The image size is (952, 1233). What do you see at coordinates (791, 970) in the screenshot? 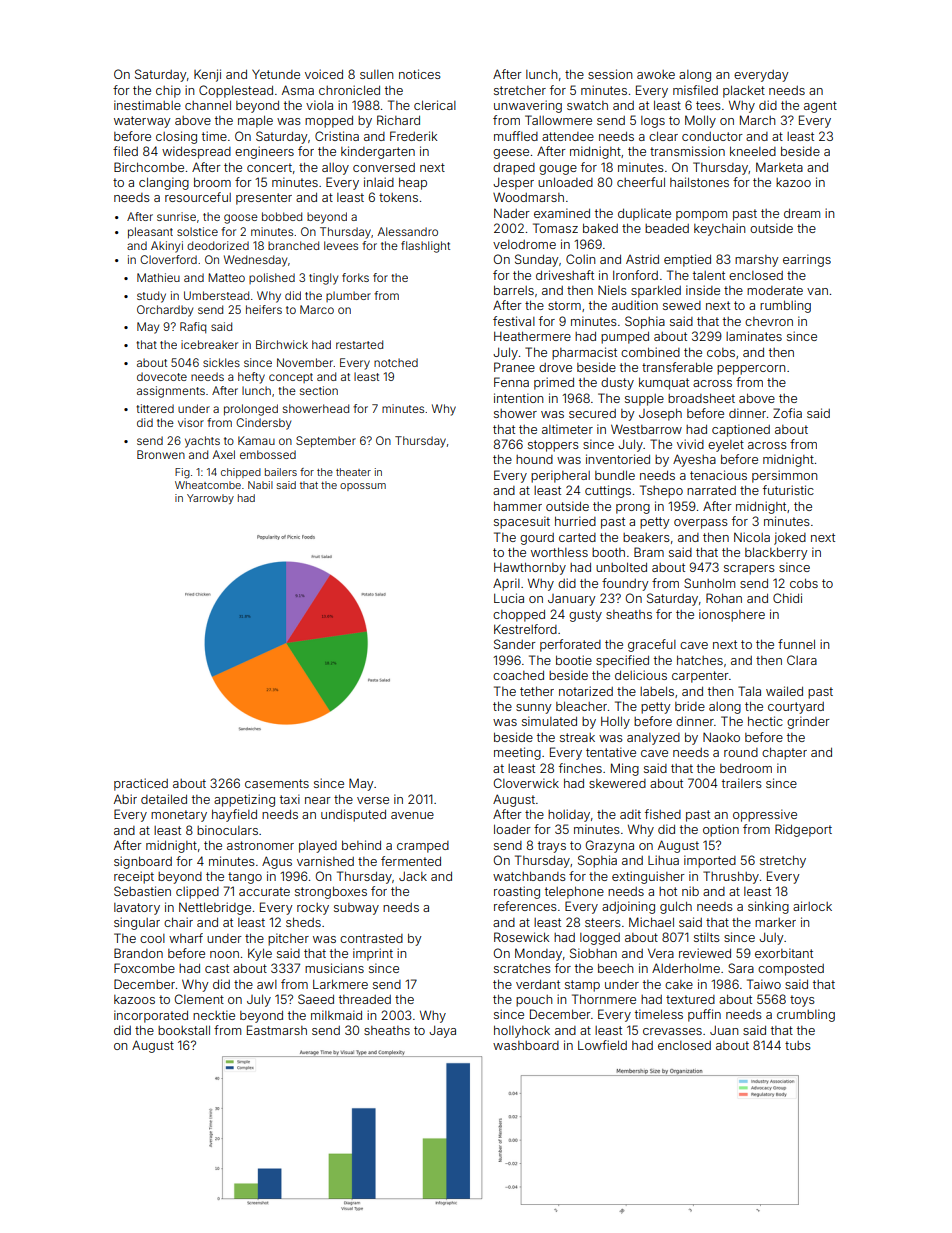
I see `composted` at bounding box center [791, 970].
